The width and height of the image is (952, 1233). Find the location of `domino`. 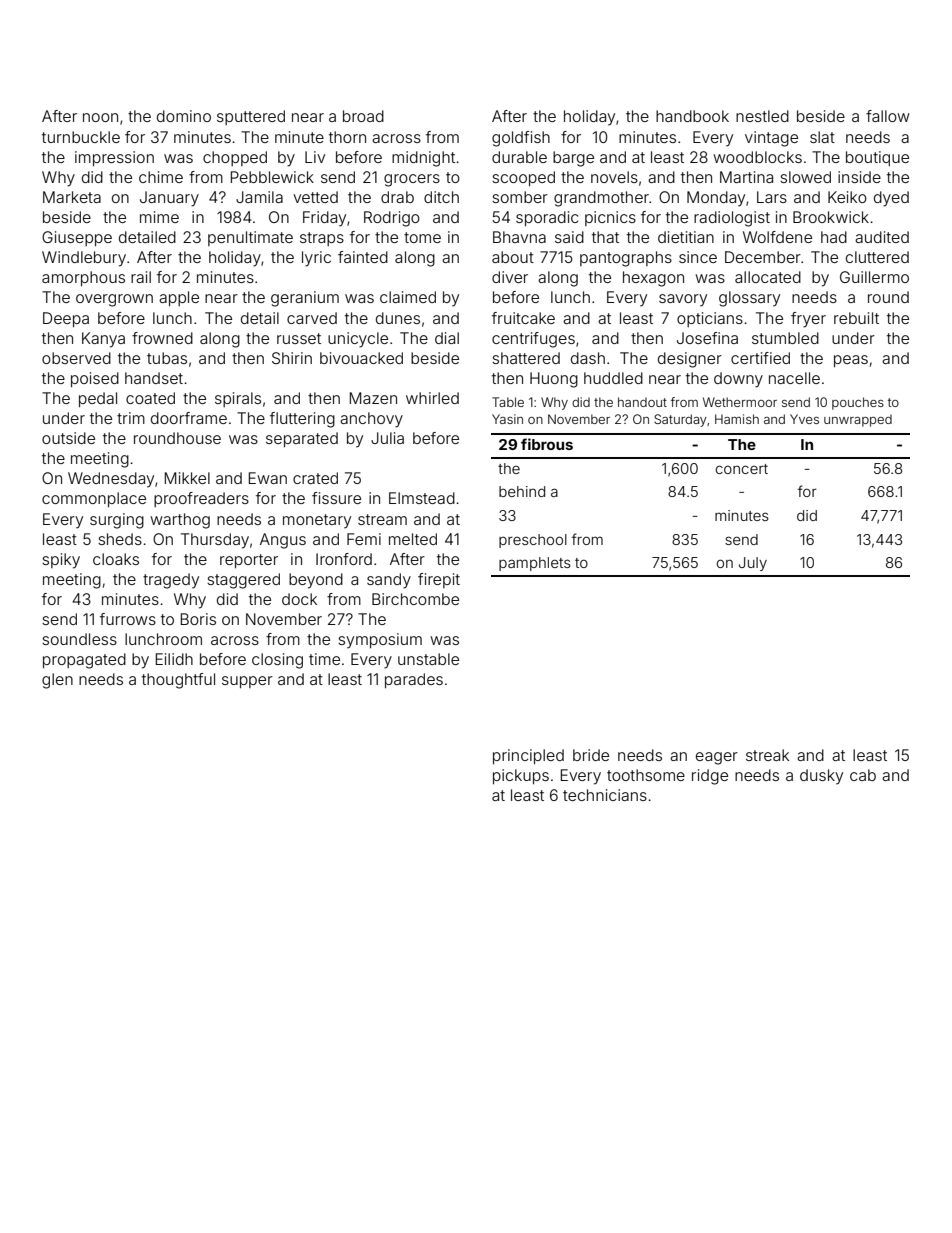

domino is located at coordinates (184, 116).
